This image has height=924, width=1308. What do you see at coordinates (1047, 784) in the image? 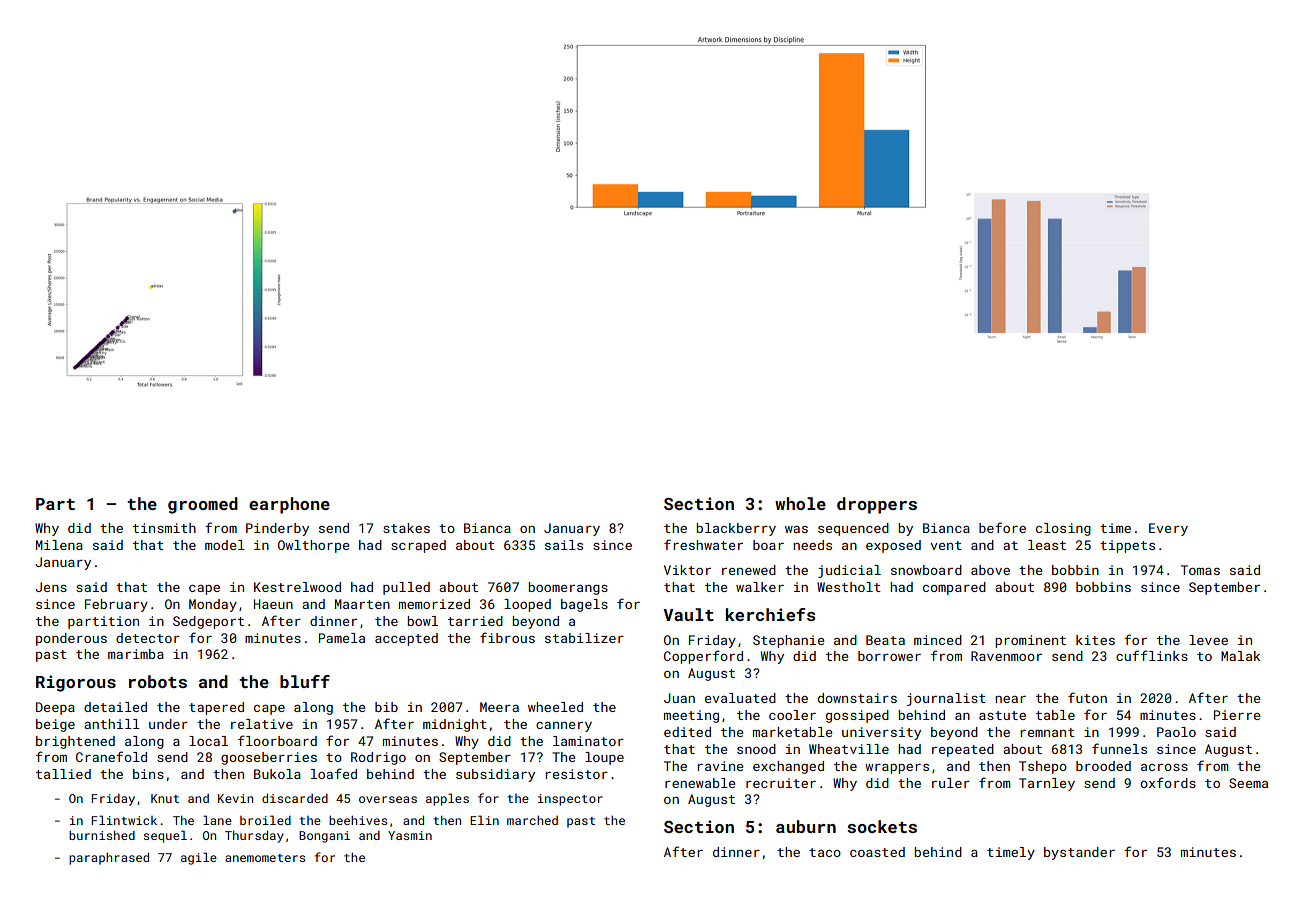
I see `Tarnley` at bounding box center [1047, 784].
